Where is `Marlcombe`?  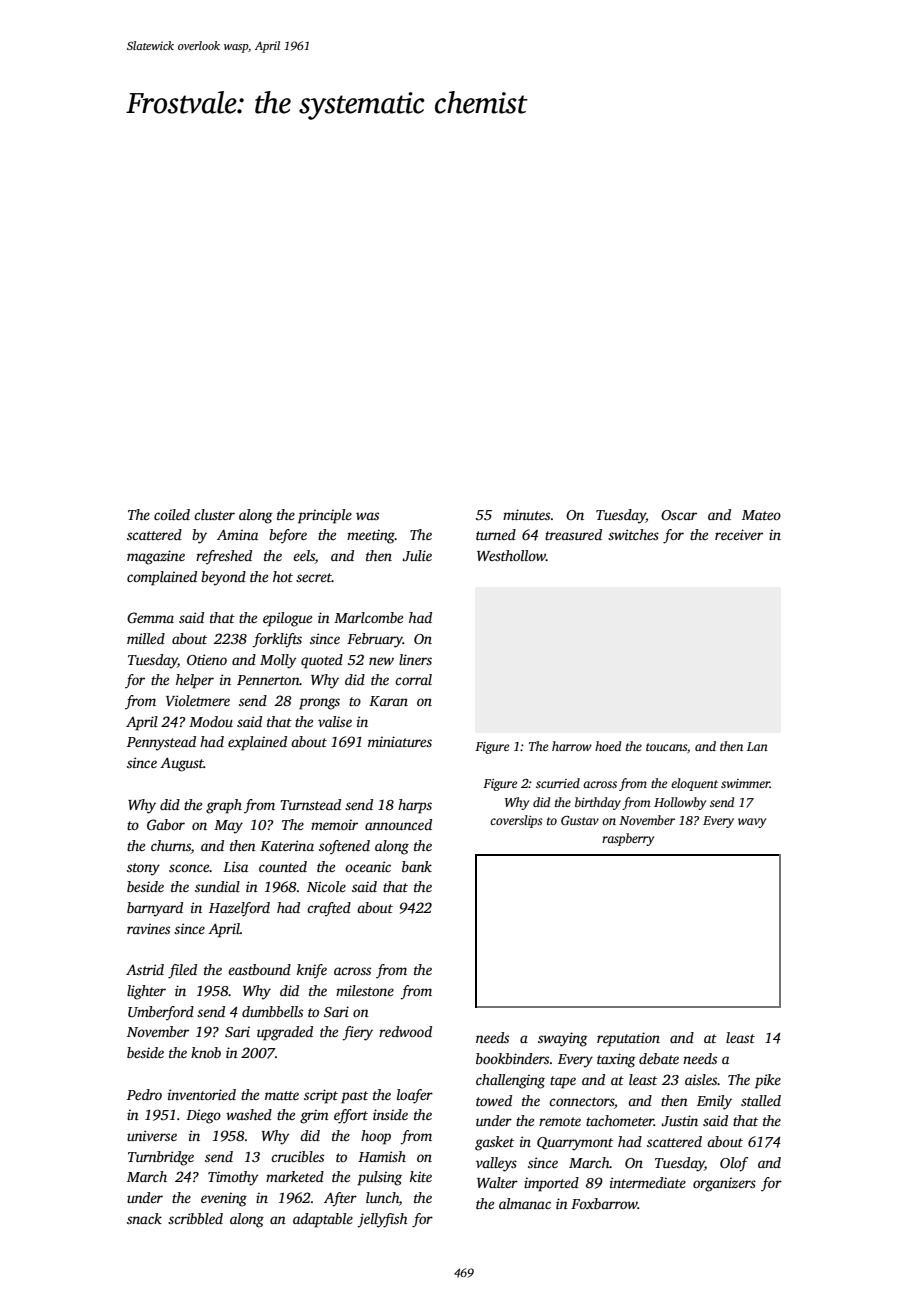
Marlcombe is located at coordinates (368, 617).
